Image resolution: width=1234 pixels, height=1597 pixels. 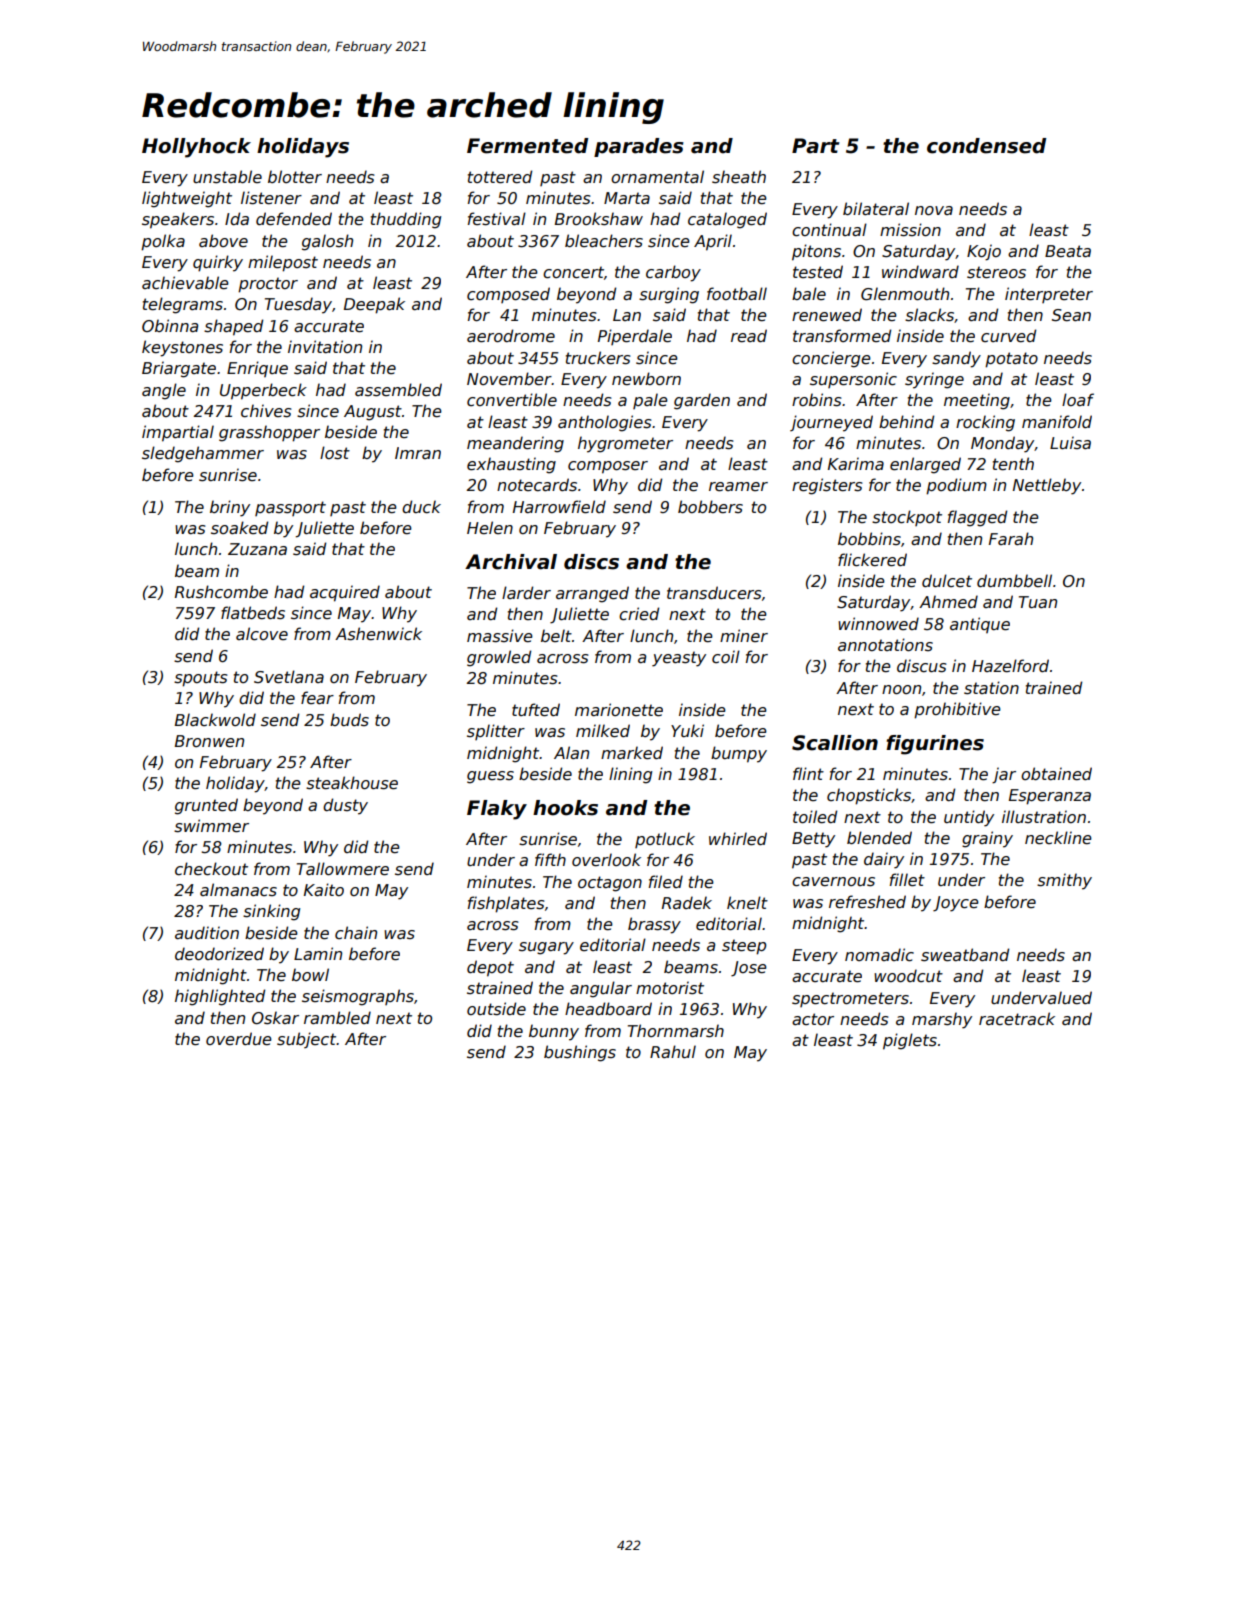 What do you see at coordinates (1049, 295) in the document?
I see `interpreter` at bounding box center [1049, 295].
